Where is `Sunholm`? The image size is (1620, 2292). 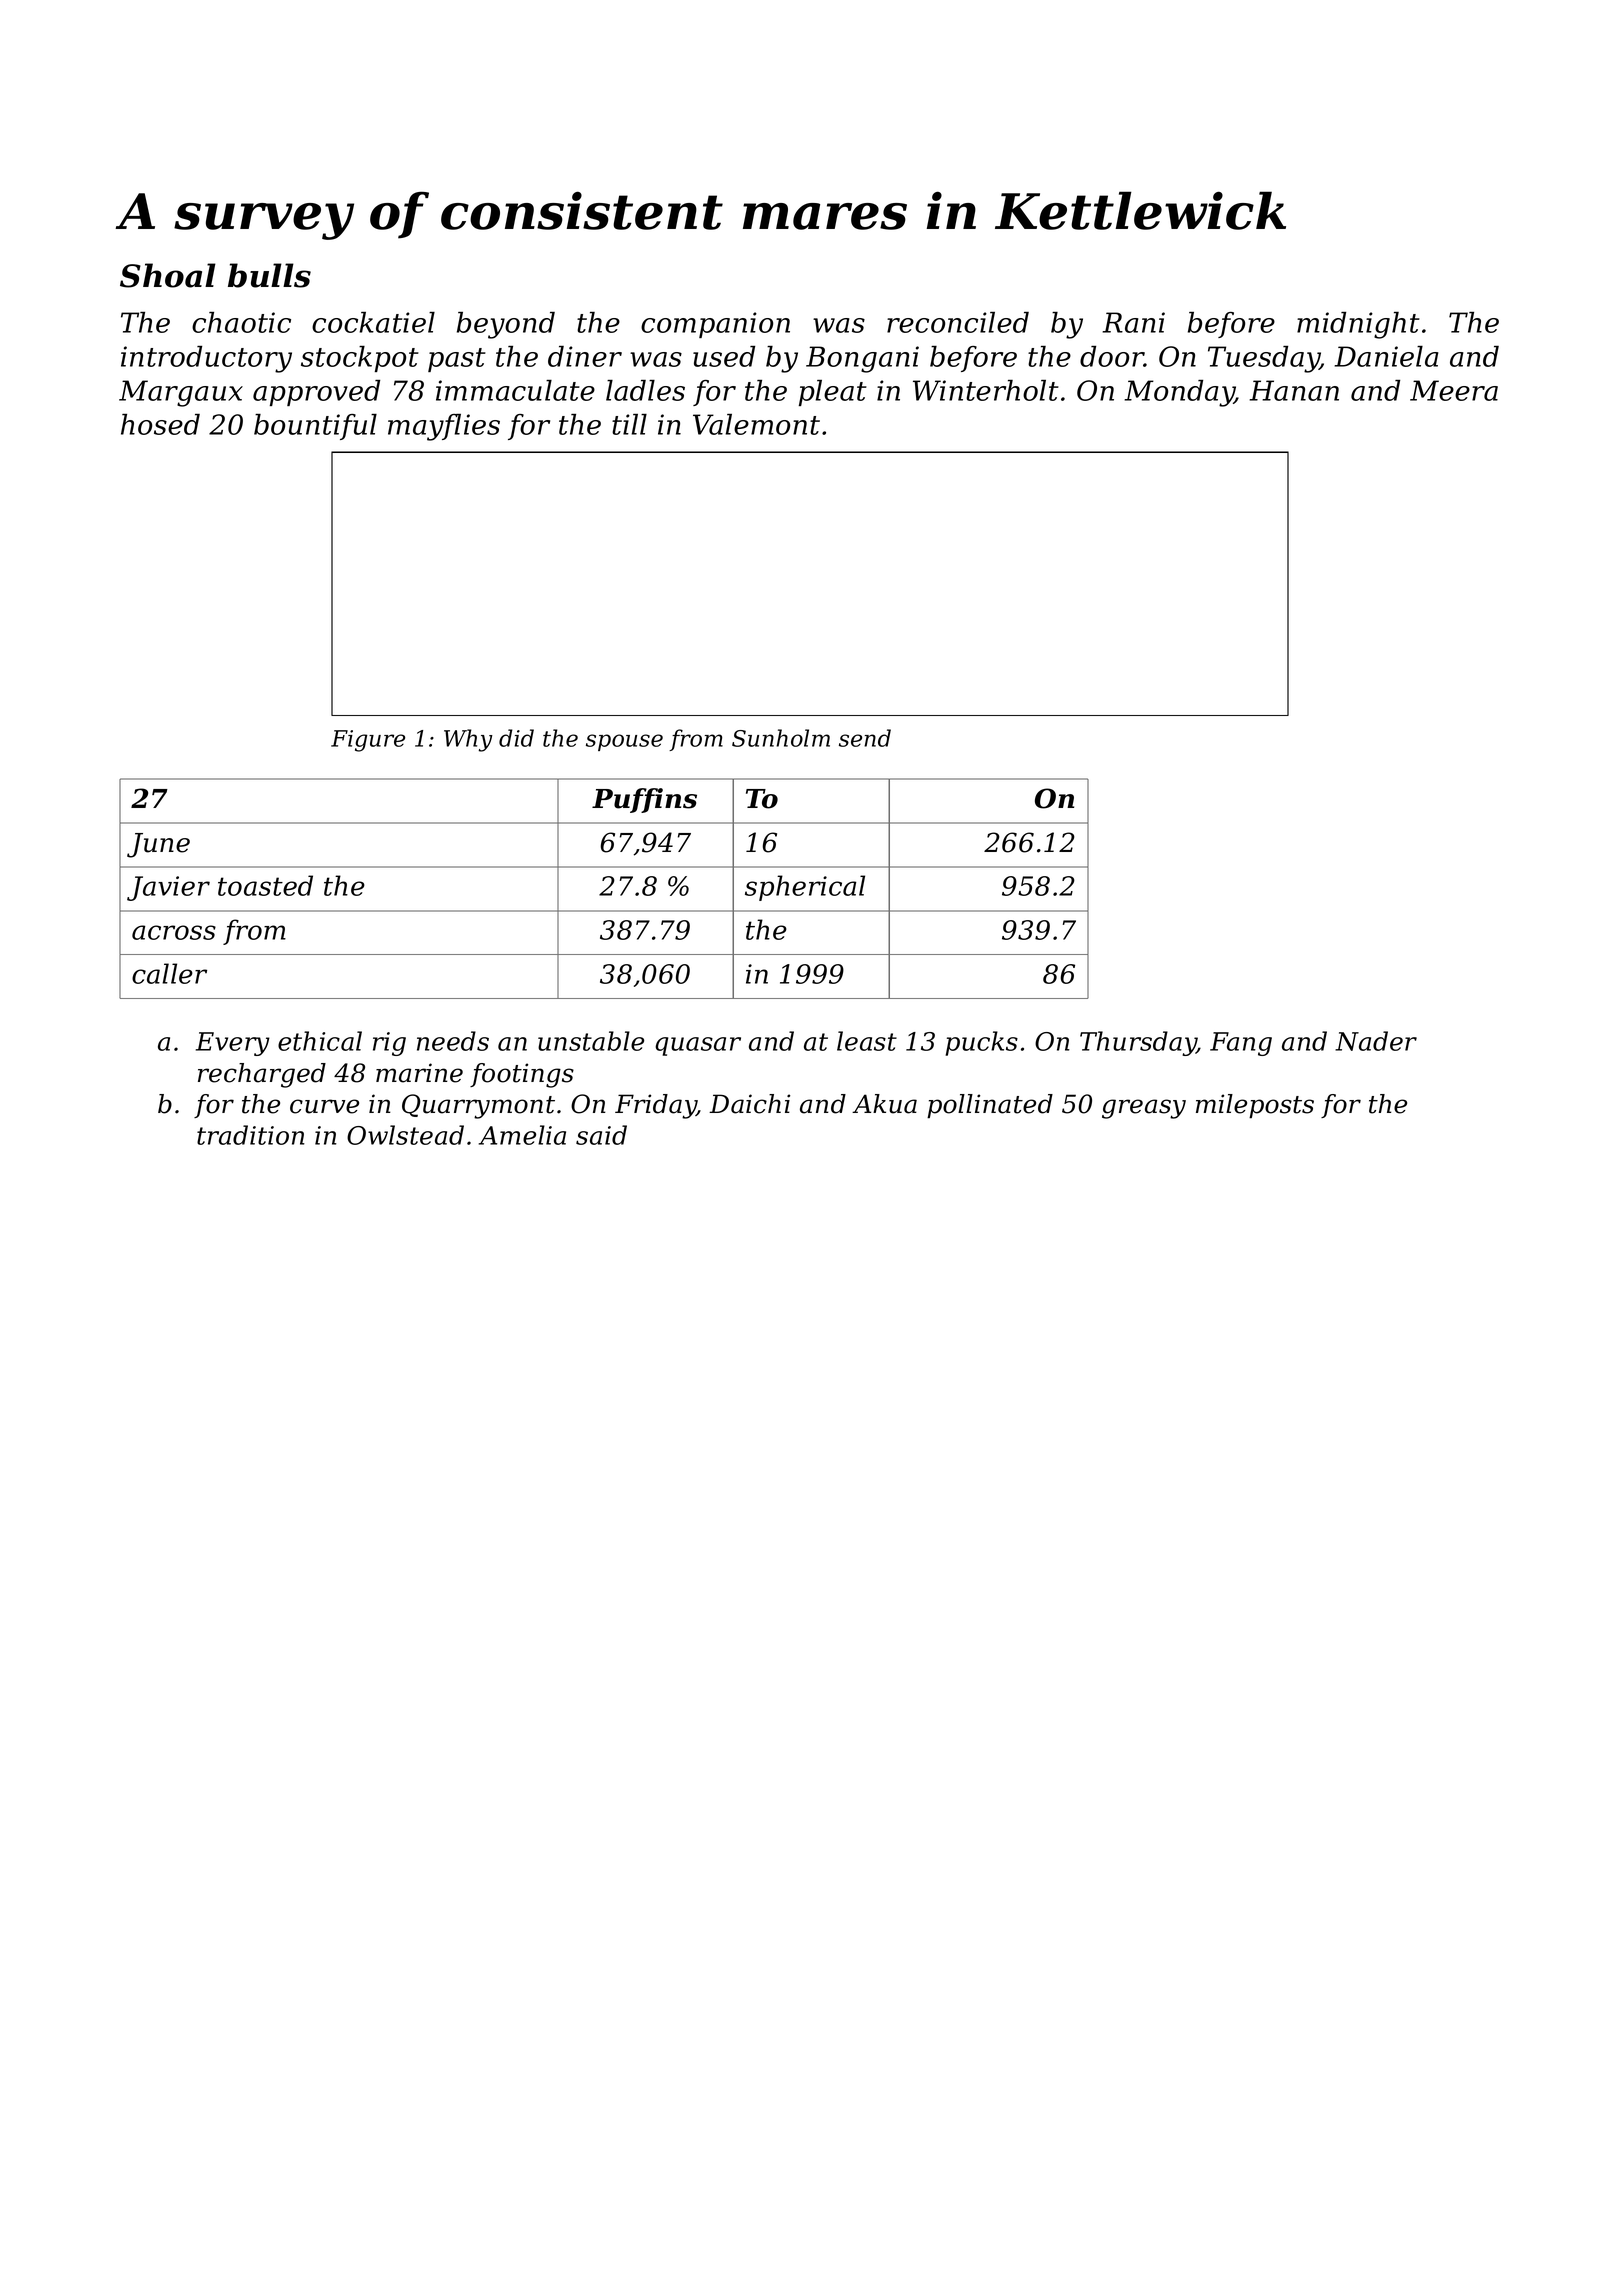
Sunholm is located at coordinates (781, 738).
